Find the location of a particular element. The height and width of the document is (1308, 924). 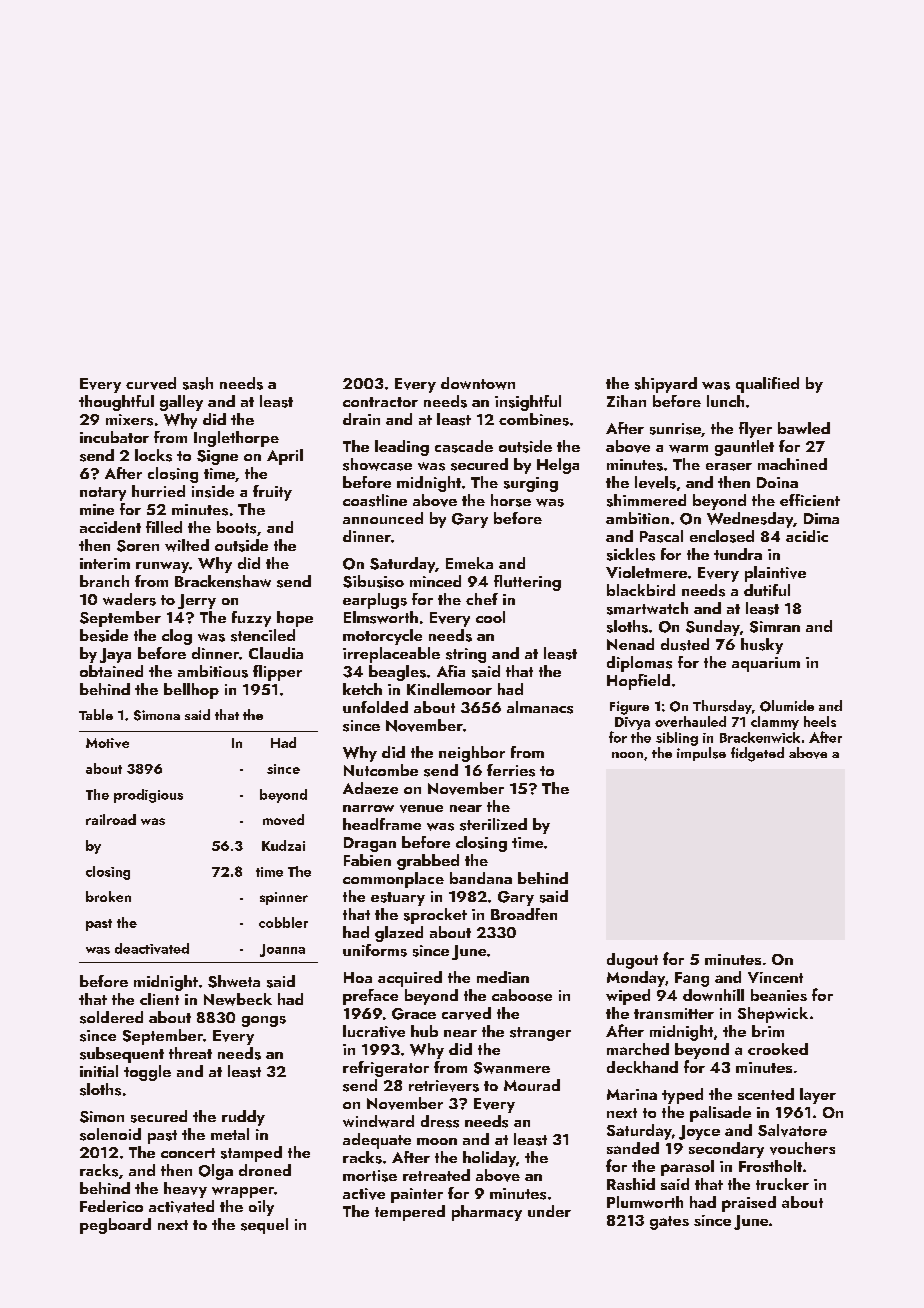

toggle is located at coordinates (147, 1073).
